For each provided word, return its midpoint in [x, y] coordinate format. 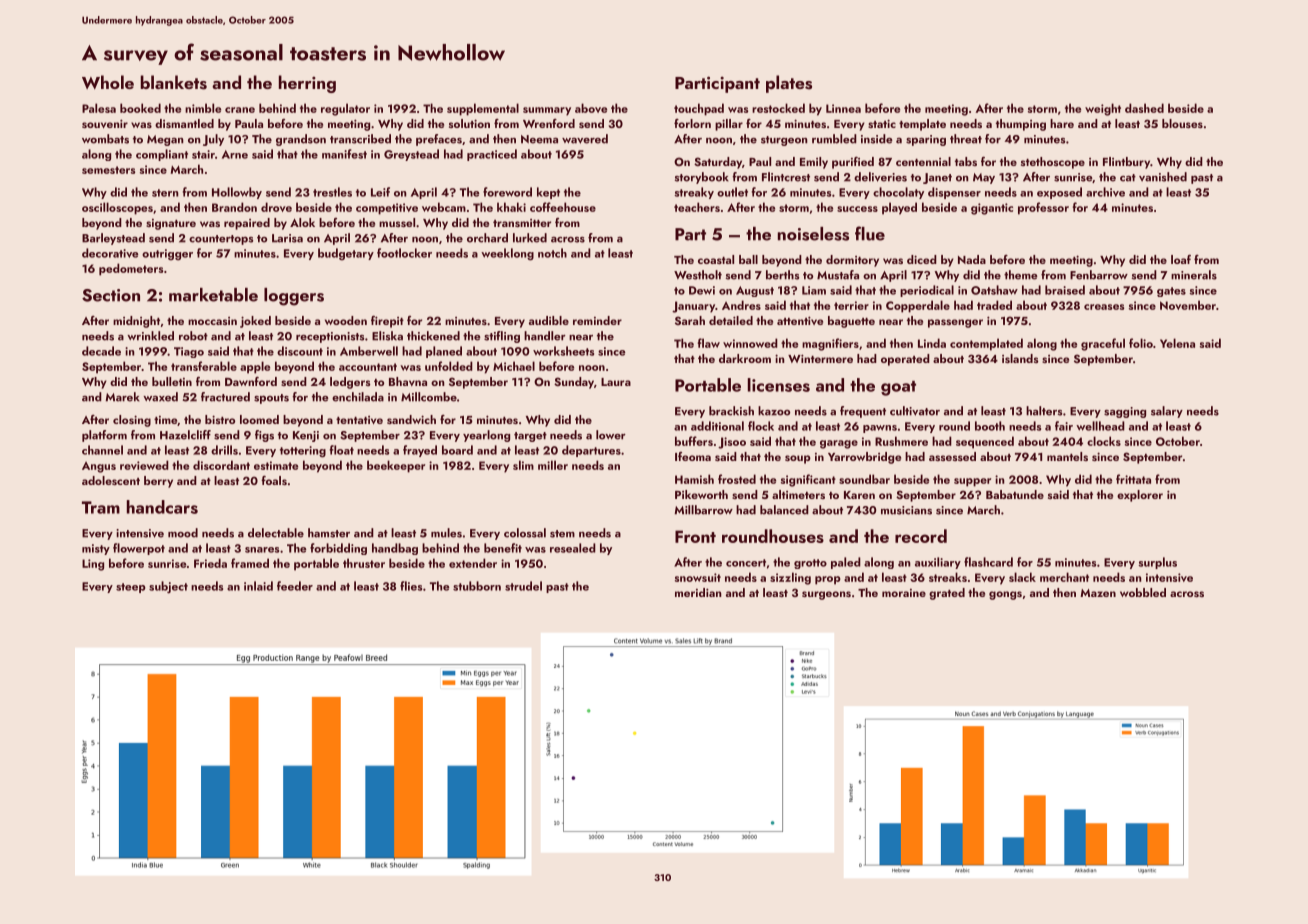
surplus [1157, 563]
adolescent [111, 480]
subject [168, 587]
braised [1065, 290]
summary [547, 111]
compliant [162, 155]
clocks [1104, 441]
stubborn [477, 586]
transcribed [360, 139]
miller [553, 465]
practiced [492, 155]
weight [1103, 109]
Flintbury [1126, 163]
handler [545, 336]
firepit [387, 322]
